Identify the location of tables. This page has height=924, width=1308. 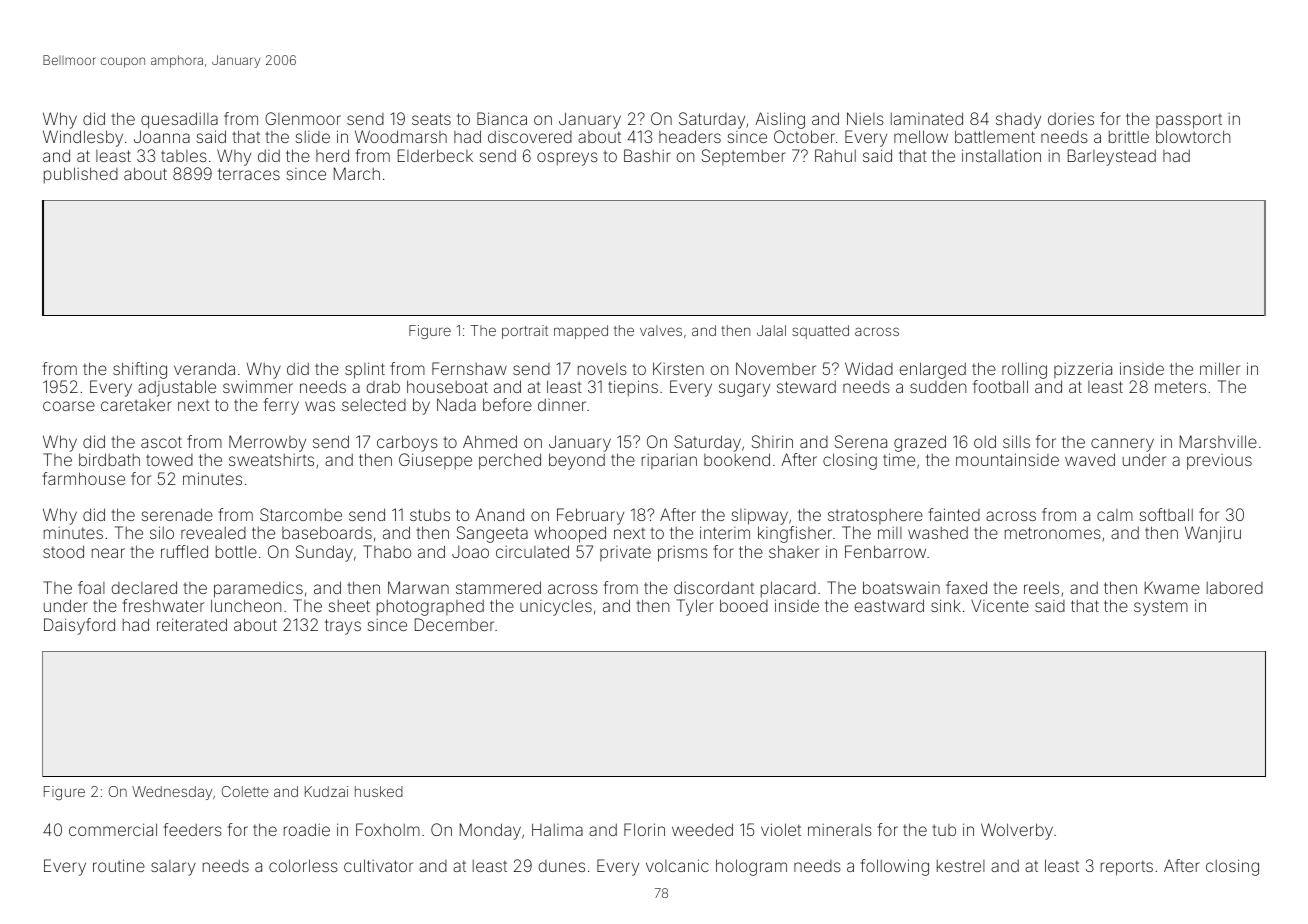
(184, 156).
